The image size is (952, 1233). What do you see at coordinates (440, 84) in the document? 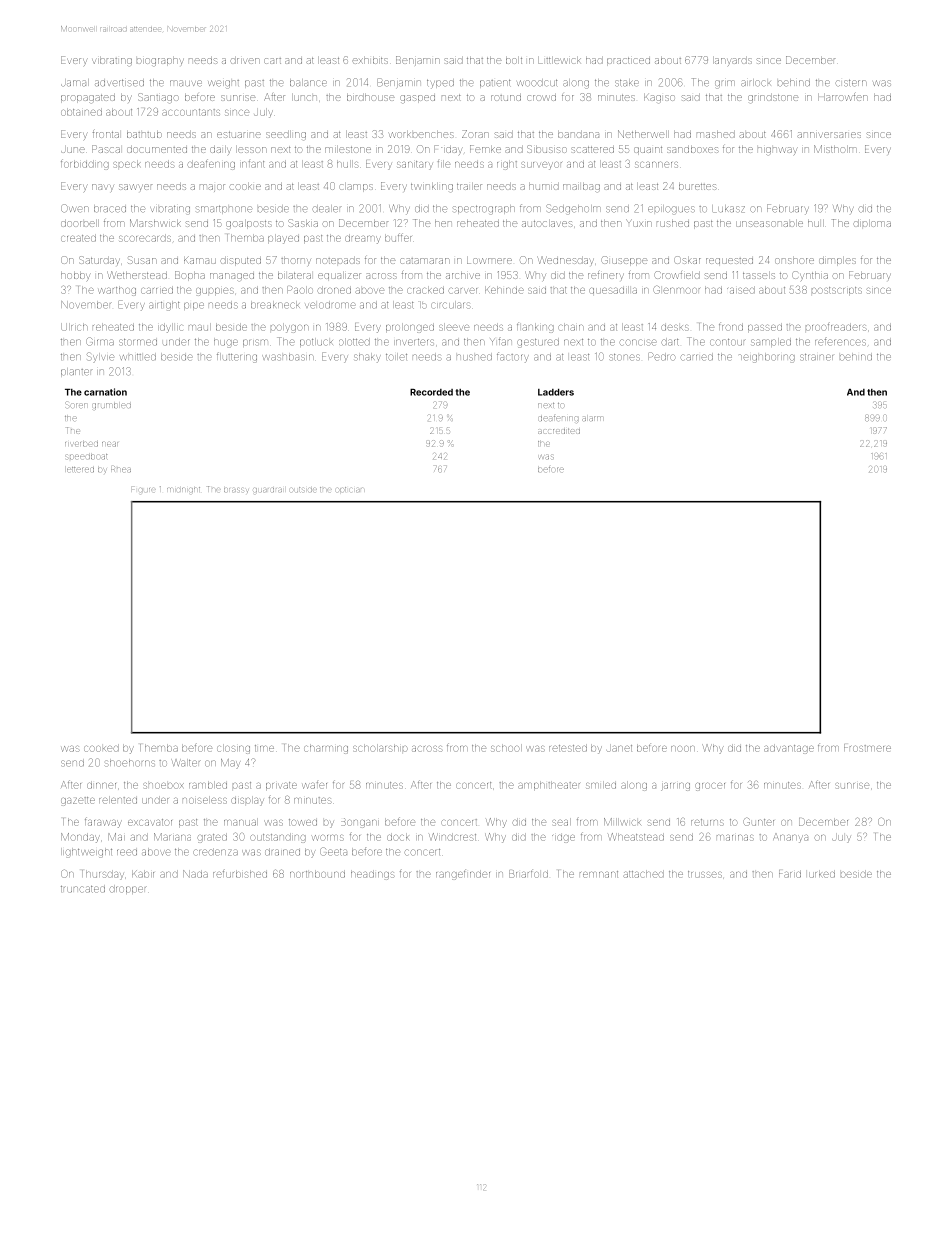
I see `typed` at bounding box center [440, 84].
